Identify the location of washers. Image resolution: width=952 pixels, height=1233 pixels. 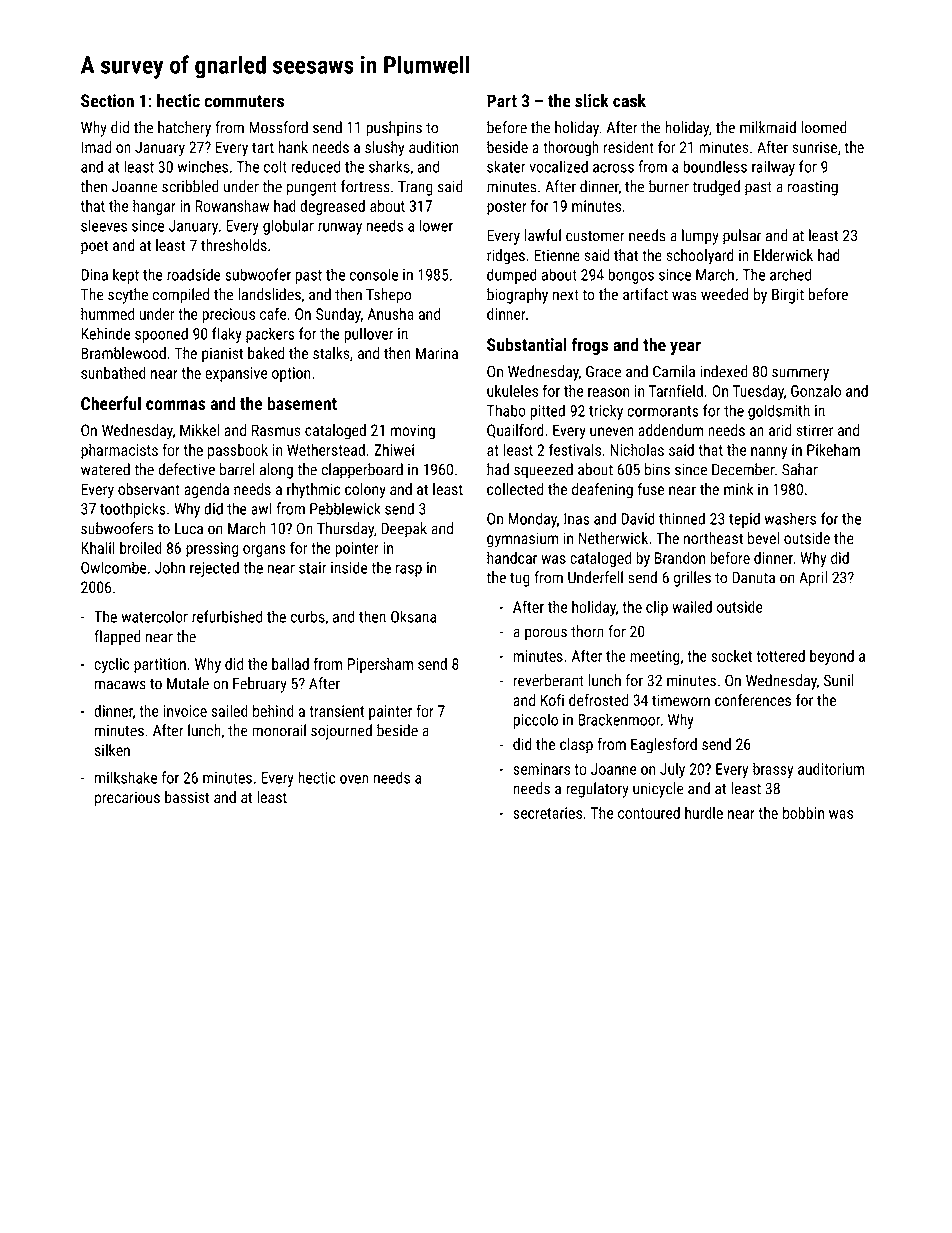
(790, 518).
